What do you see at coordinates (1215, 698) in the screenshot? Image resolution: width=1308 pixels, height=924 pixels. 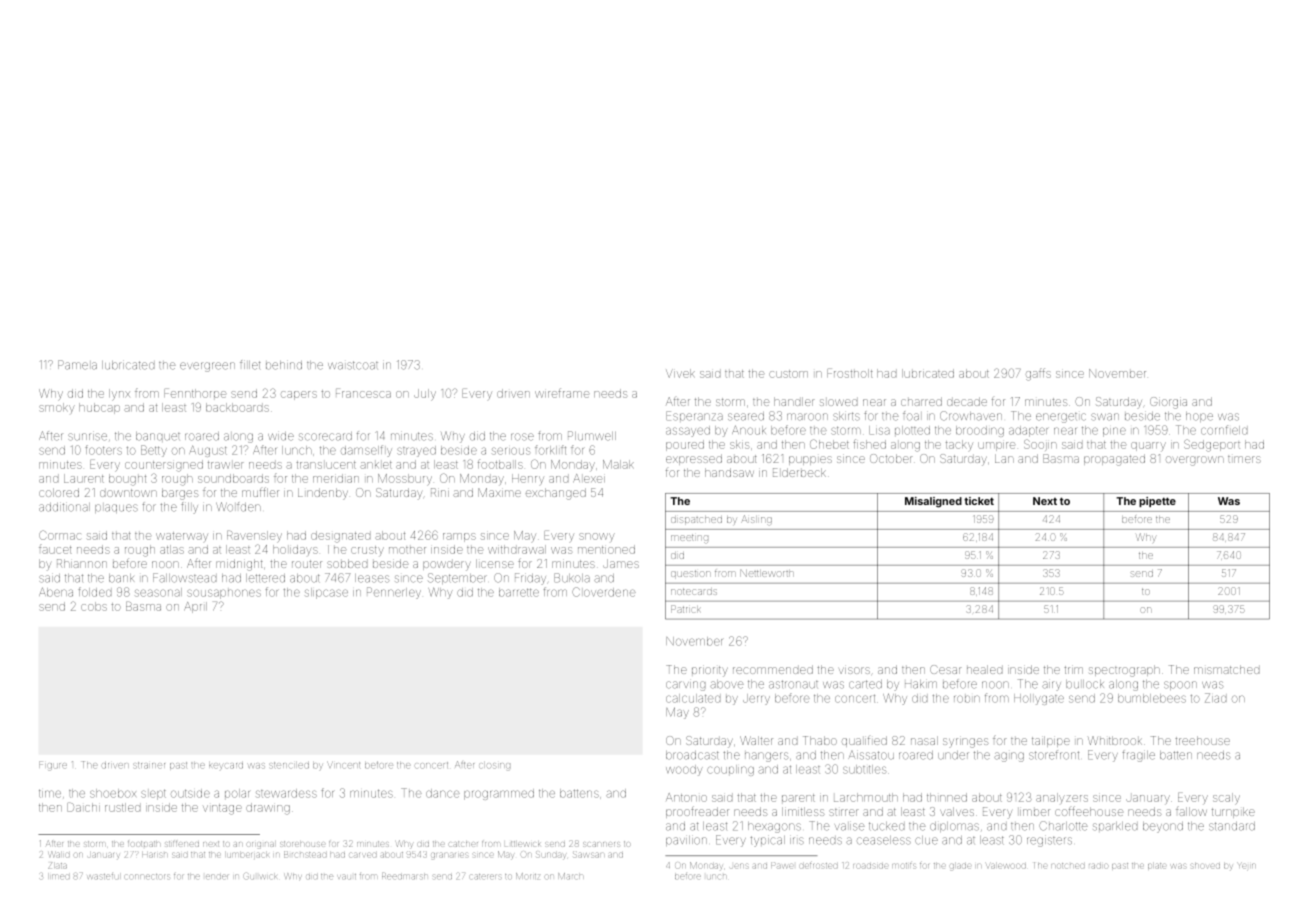 I see `Ziad` at bounding box center [1215, 698].
